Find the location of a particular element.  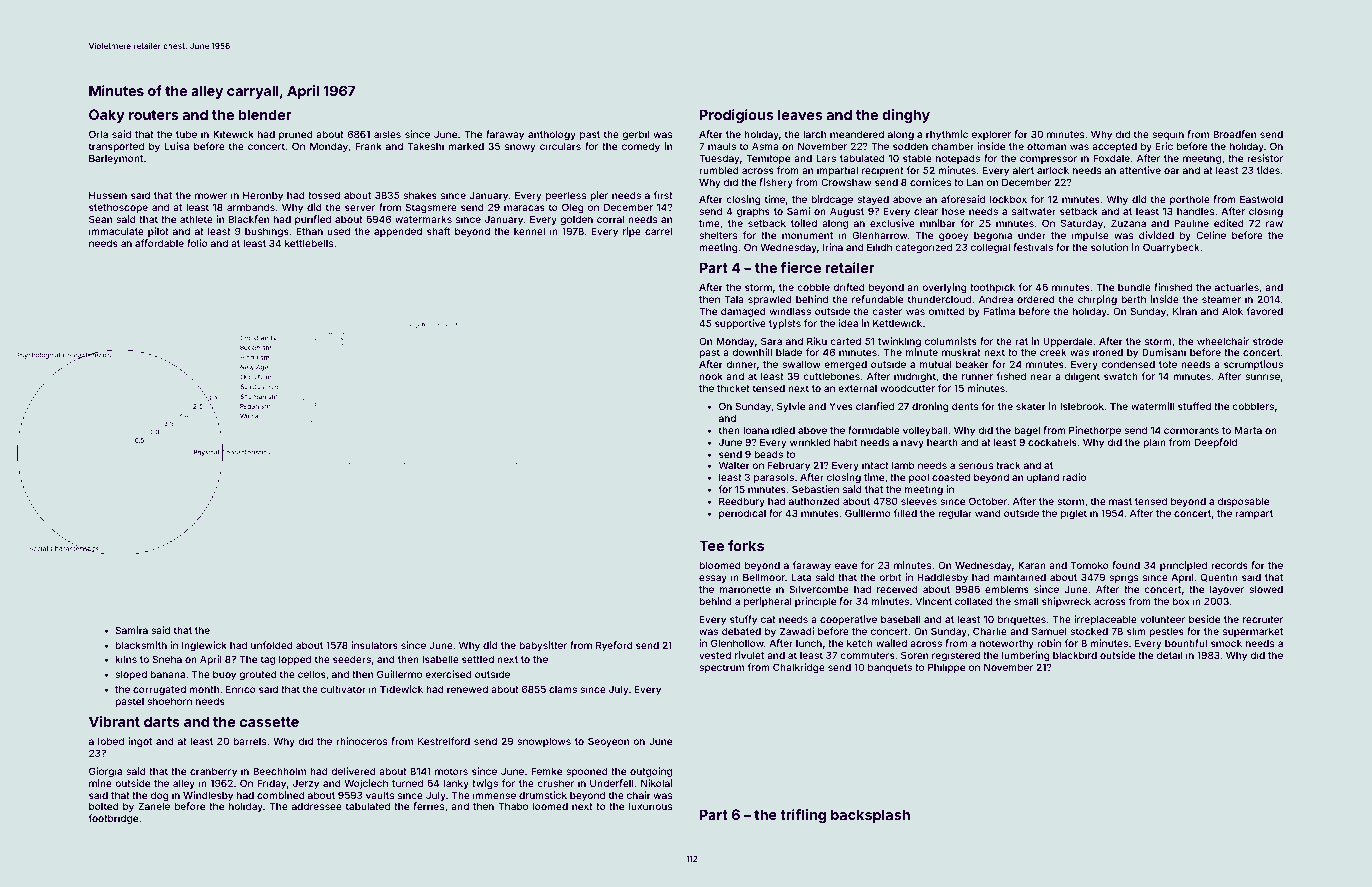

Broadfen is located at coordinates (1234, 134).
